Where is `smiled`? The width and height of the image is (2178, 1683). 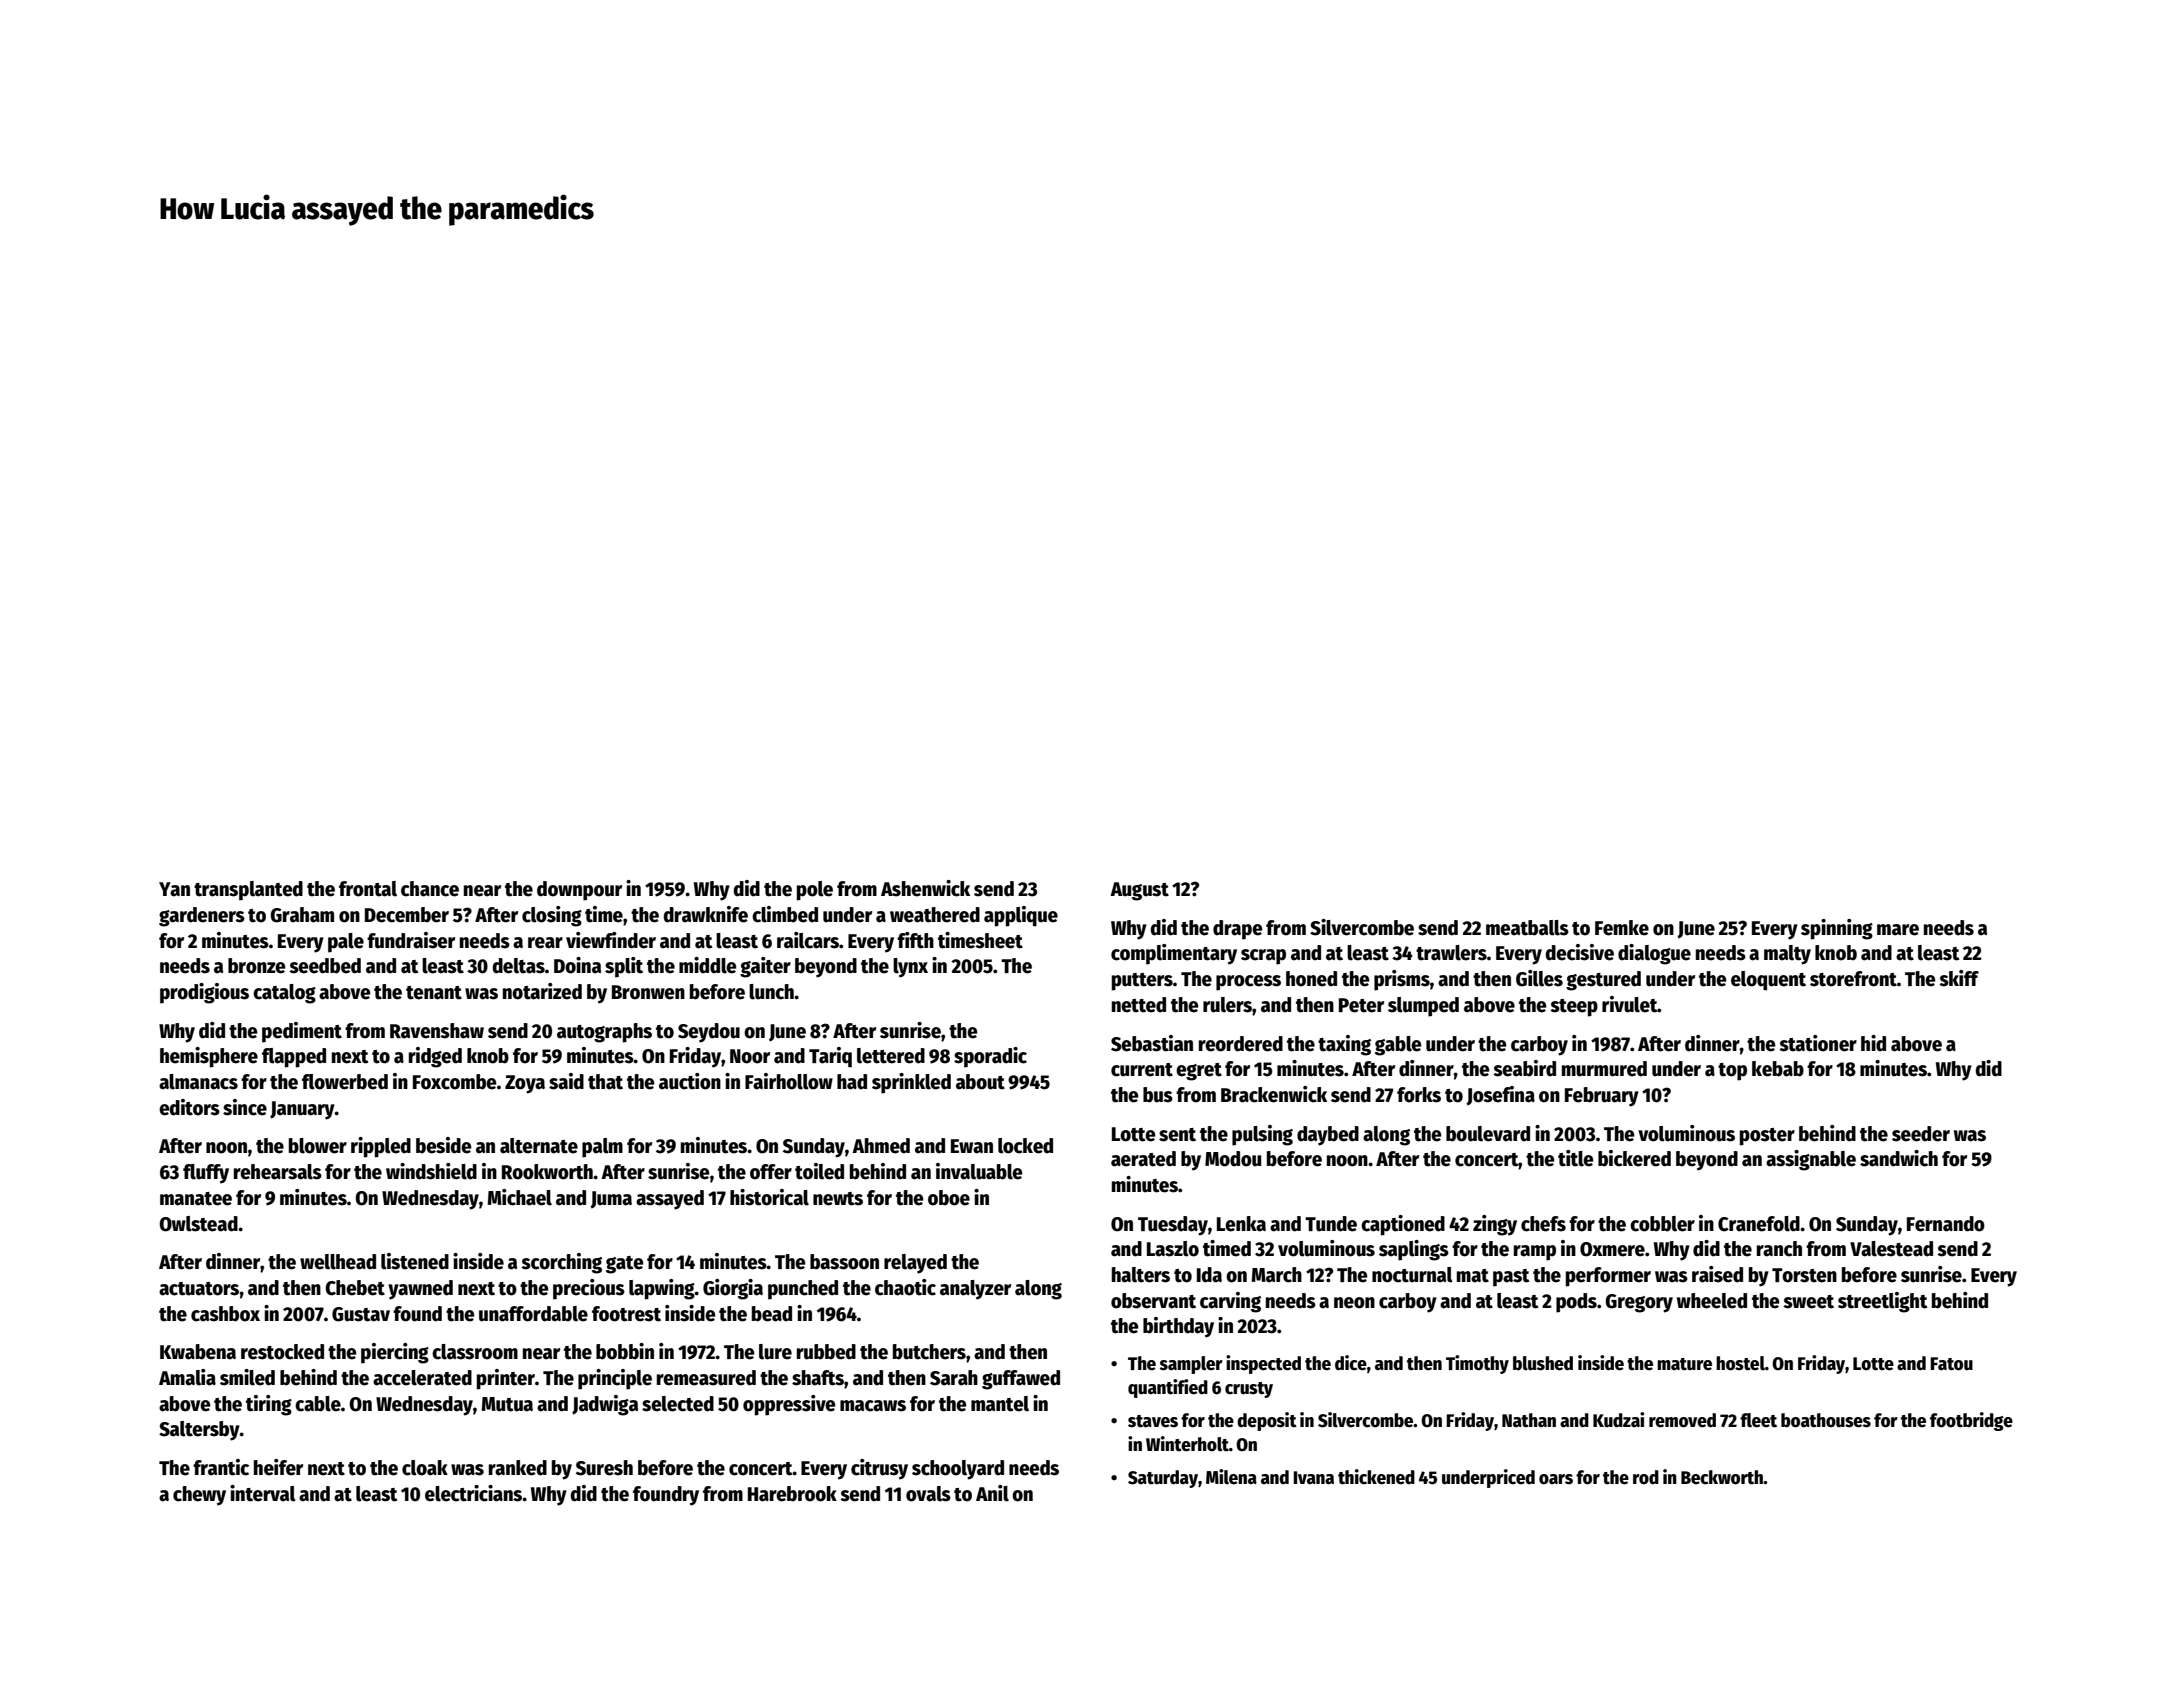
smiled is located at coordinates (247, 1377).
